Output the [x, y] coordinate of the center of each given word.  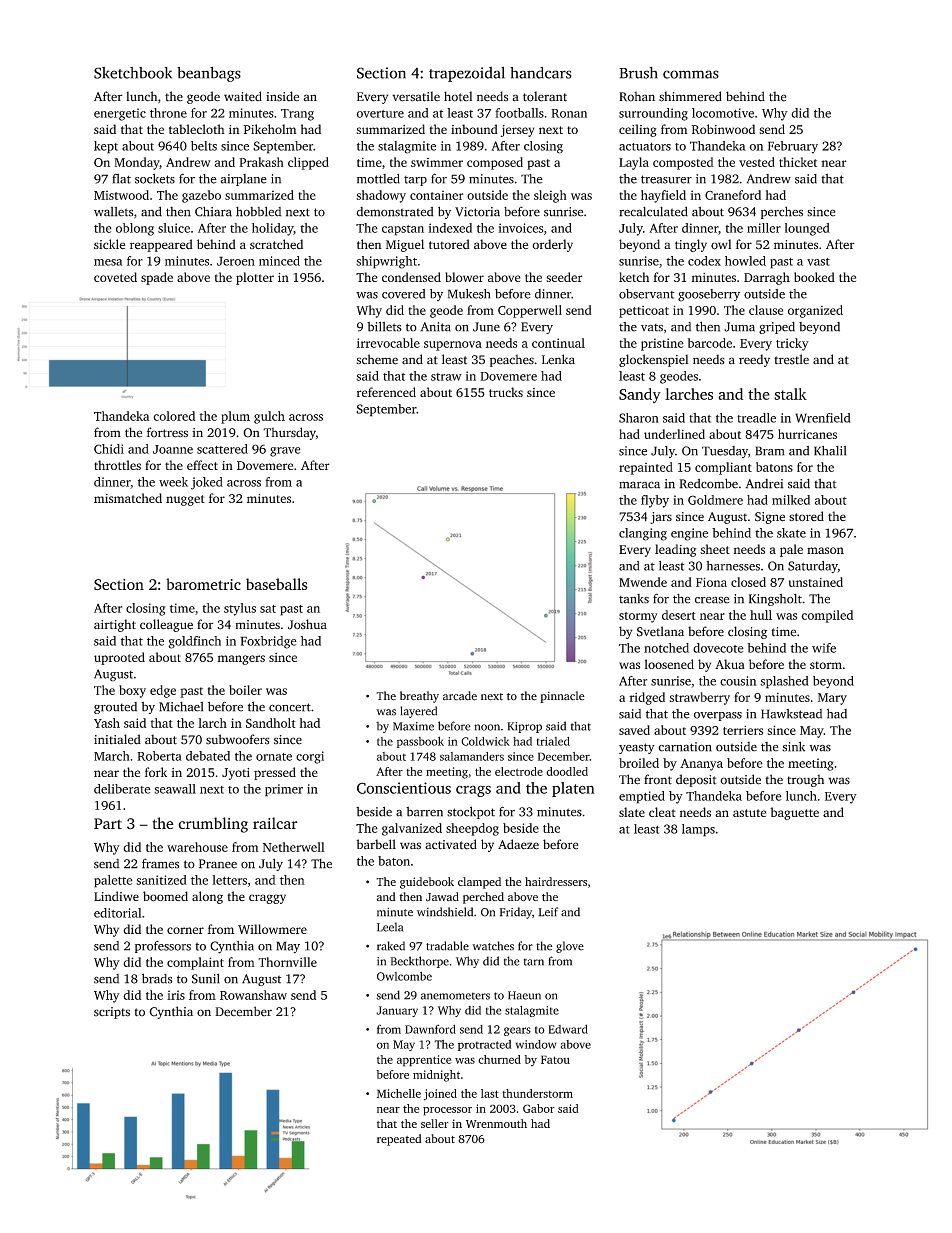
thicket [798, 162]
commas [691, 74]
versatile [416, 96]
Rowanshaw [253, 995]
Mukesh [469, 294]
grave [285, 452]
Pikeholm [270, 129]
